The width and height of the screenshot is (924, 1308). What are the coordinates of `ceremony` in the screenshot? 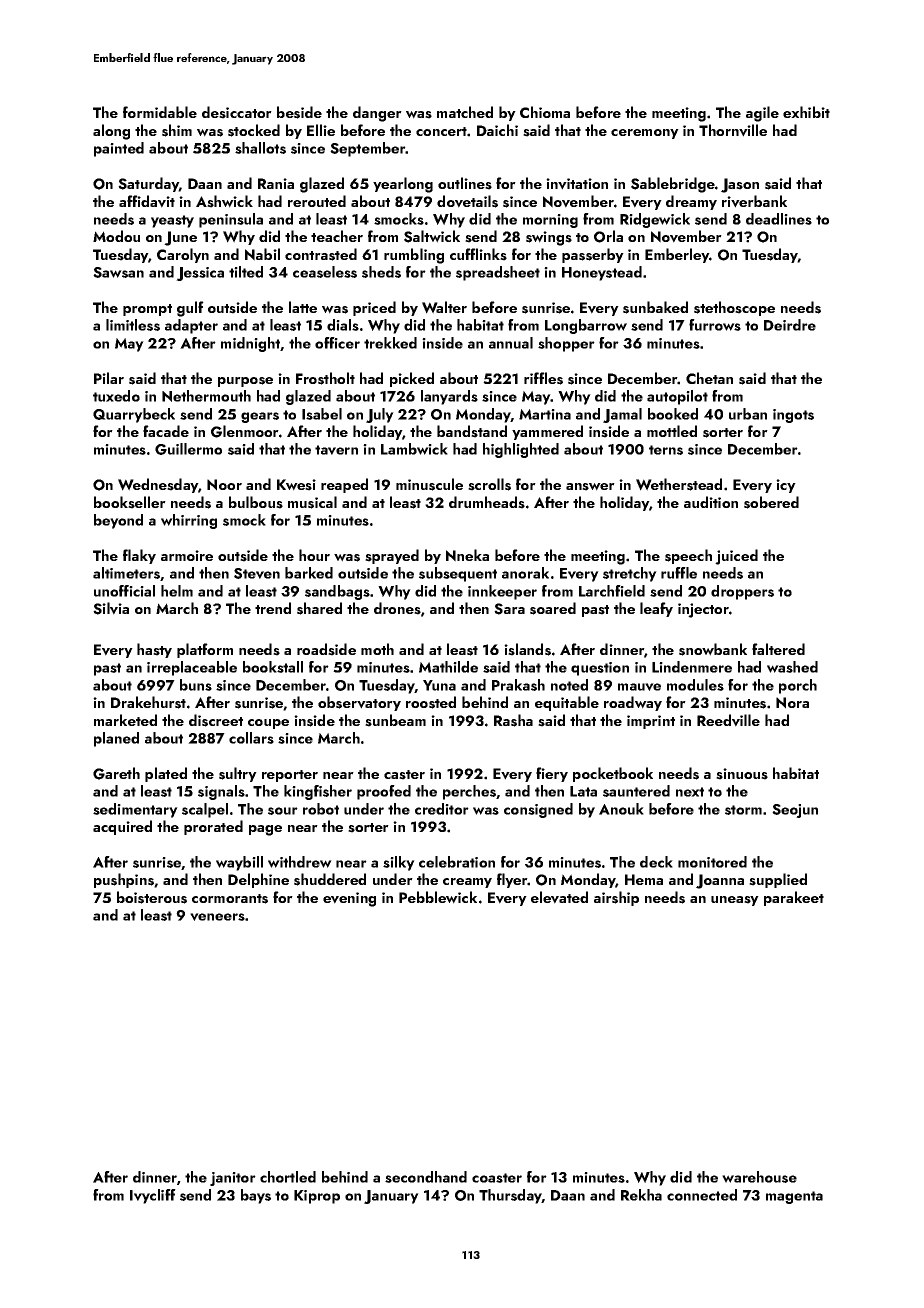 It's located at (645, 134).
